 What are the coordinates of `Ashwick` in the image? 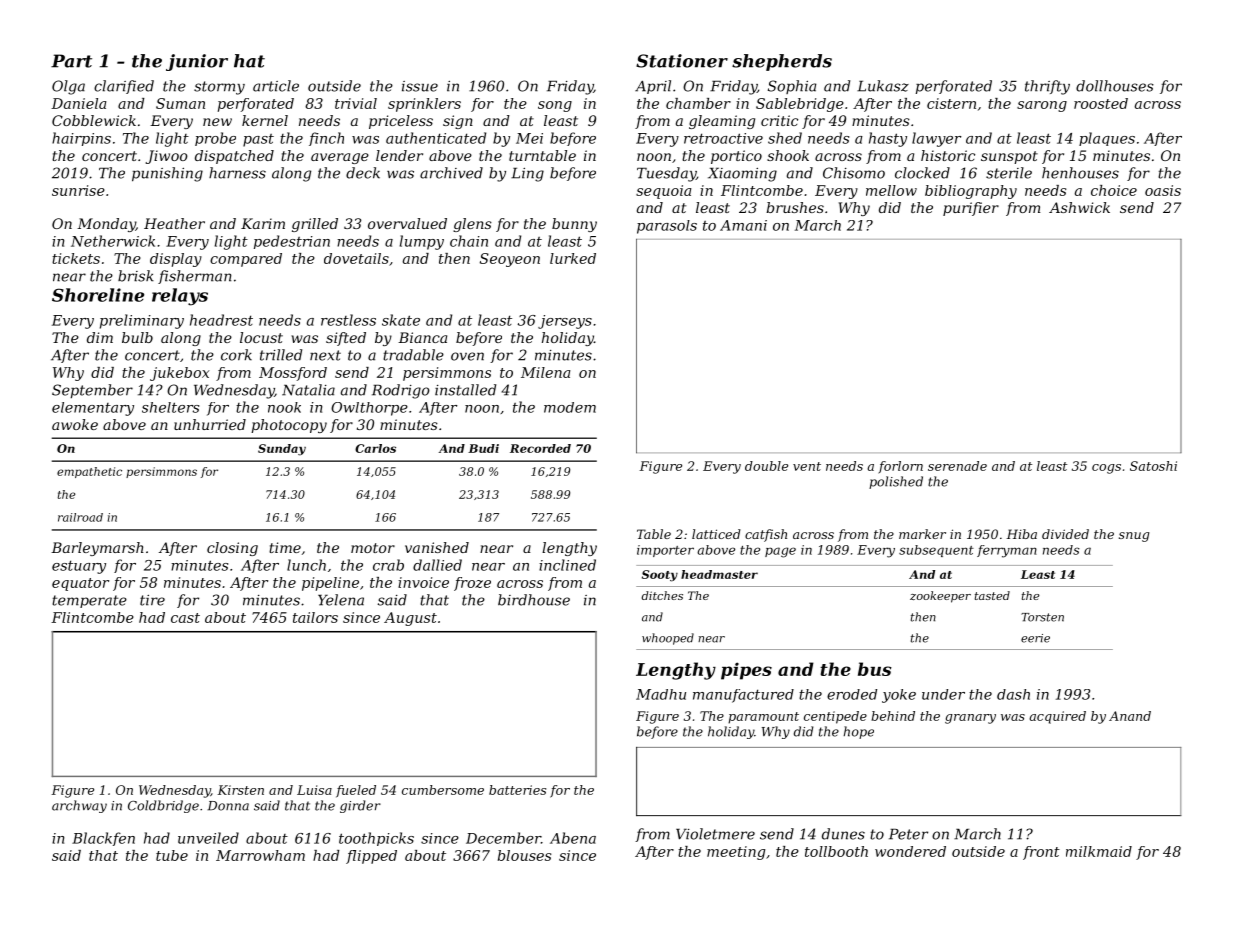 It's located at (1079, 207).
